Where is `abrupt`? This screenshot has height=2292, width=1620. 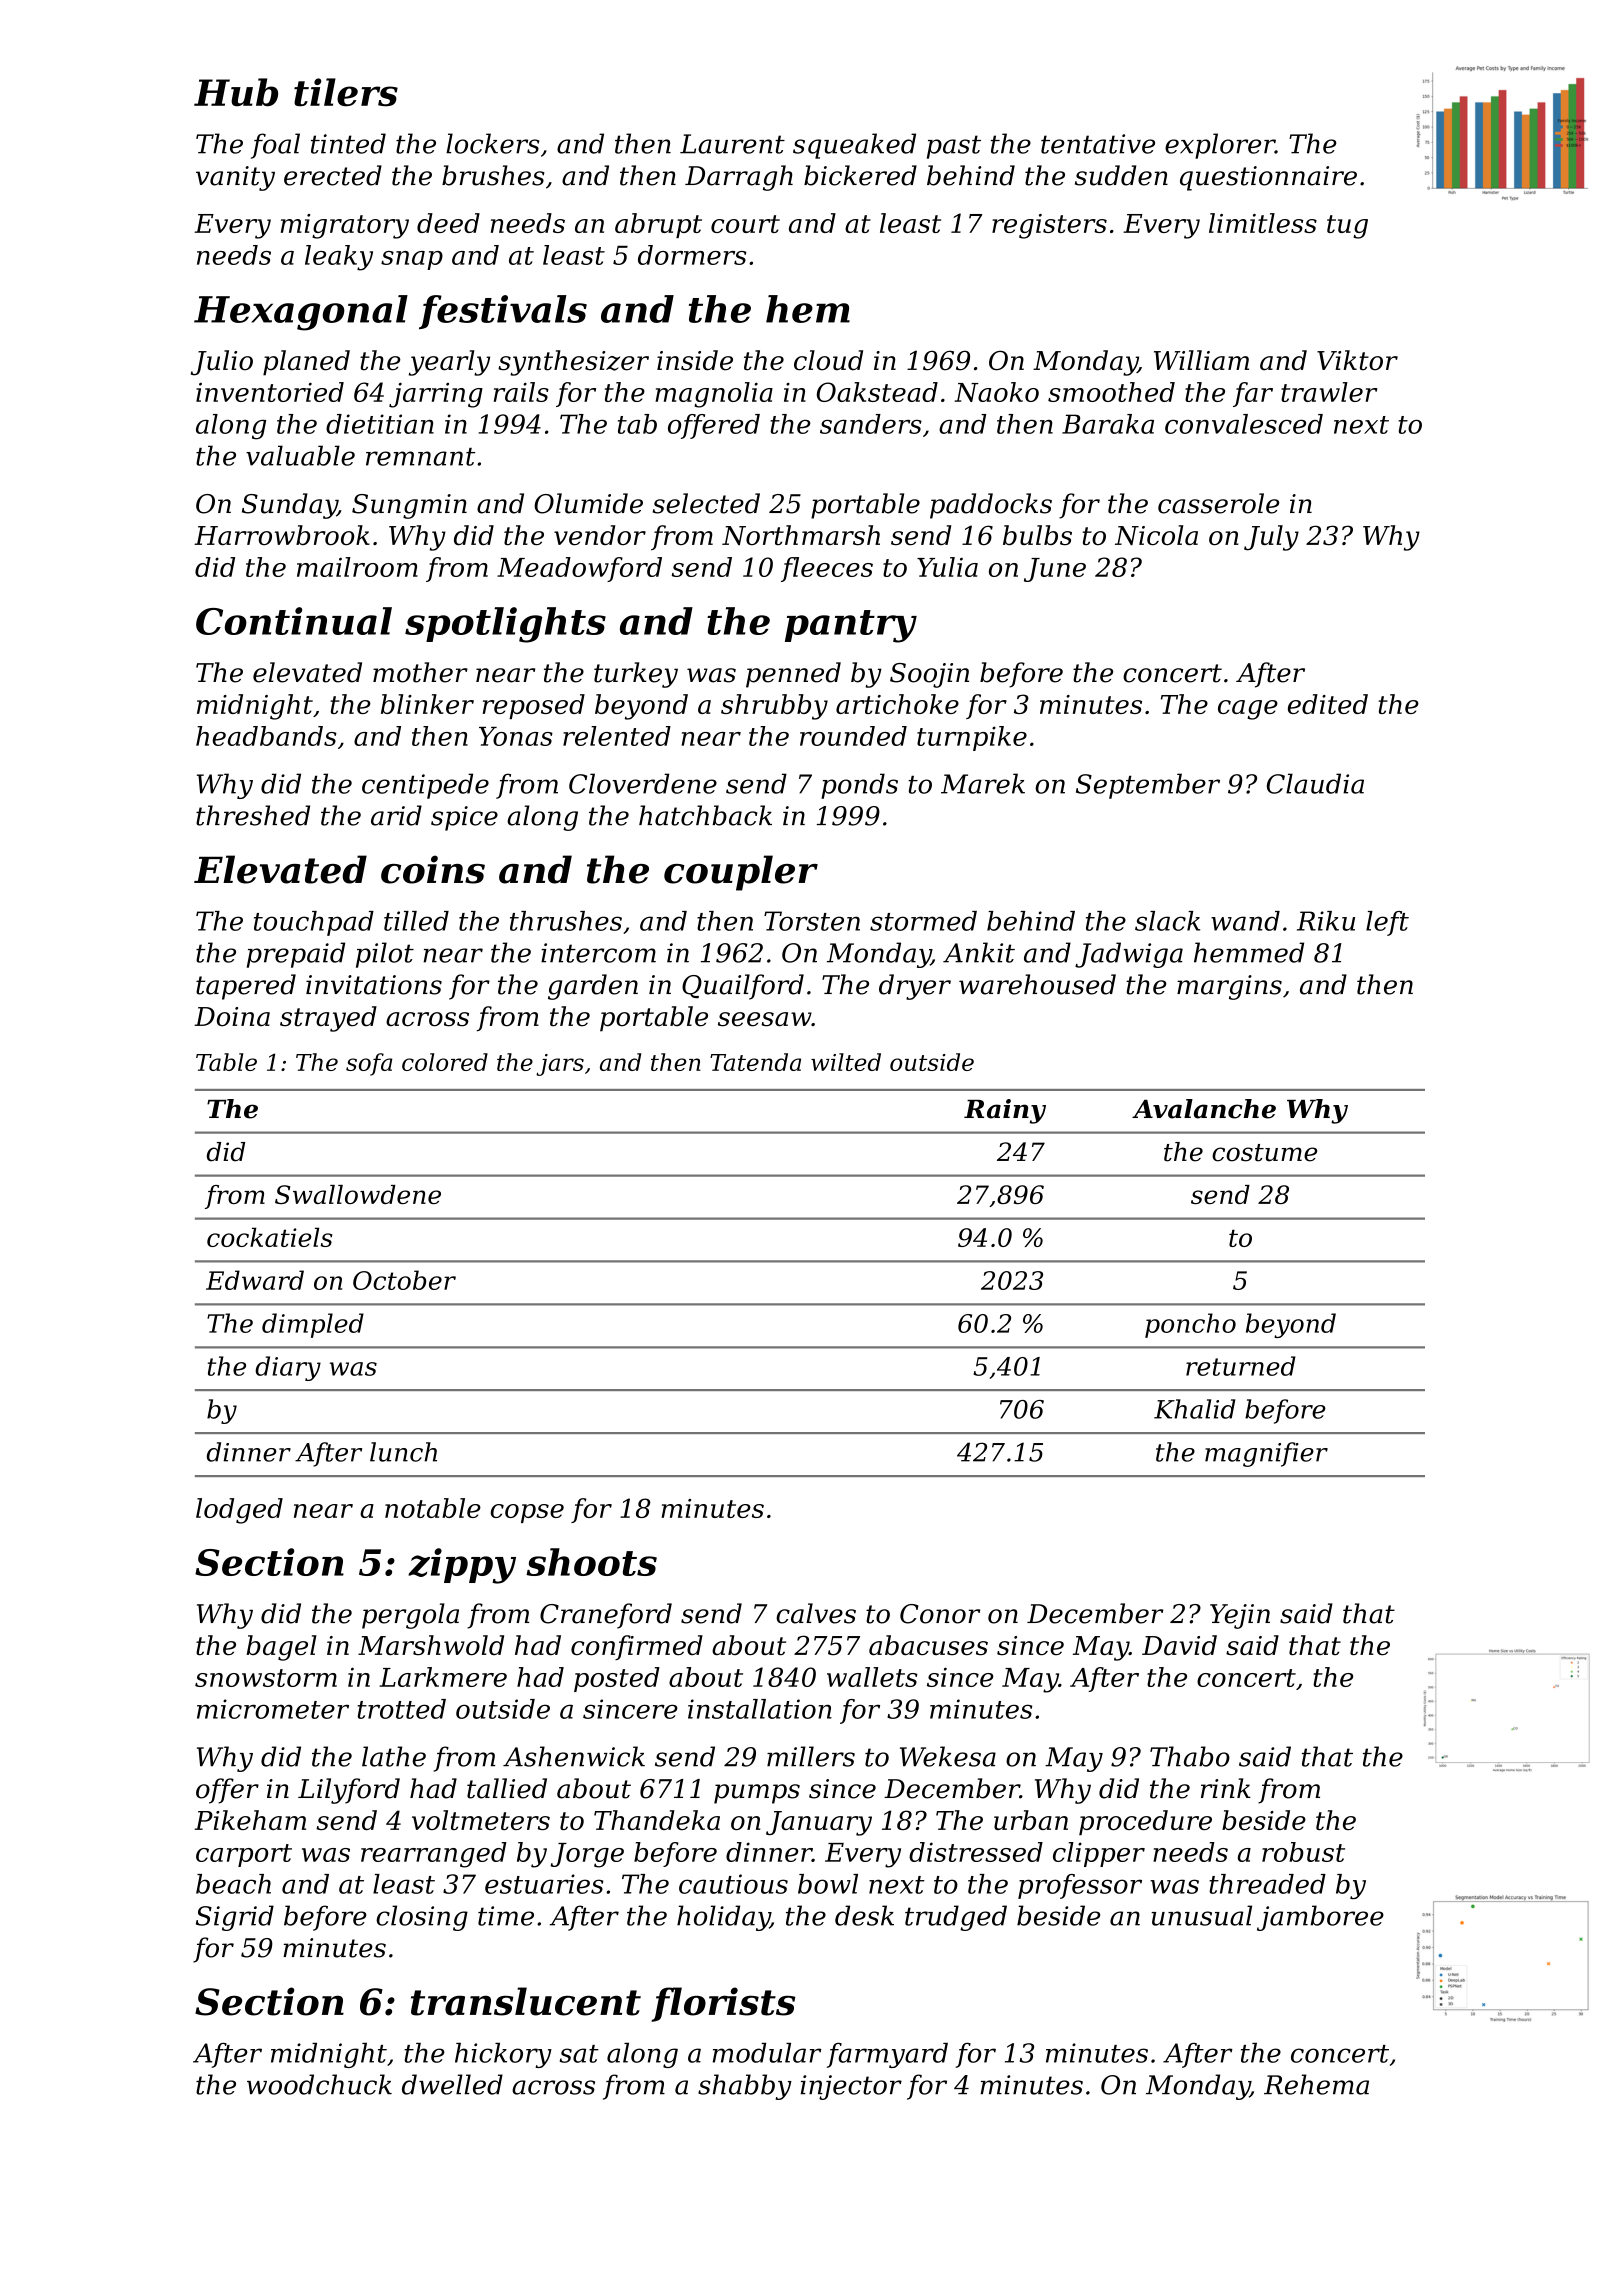 abrupt is located at coordinates (658, 225).
